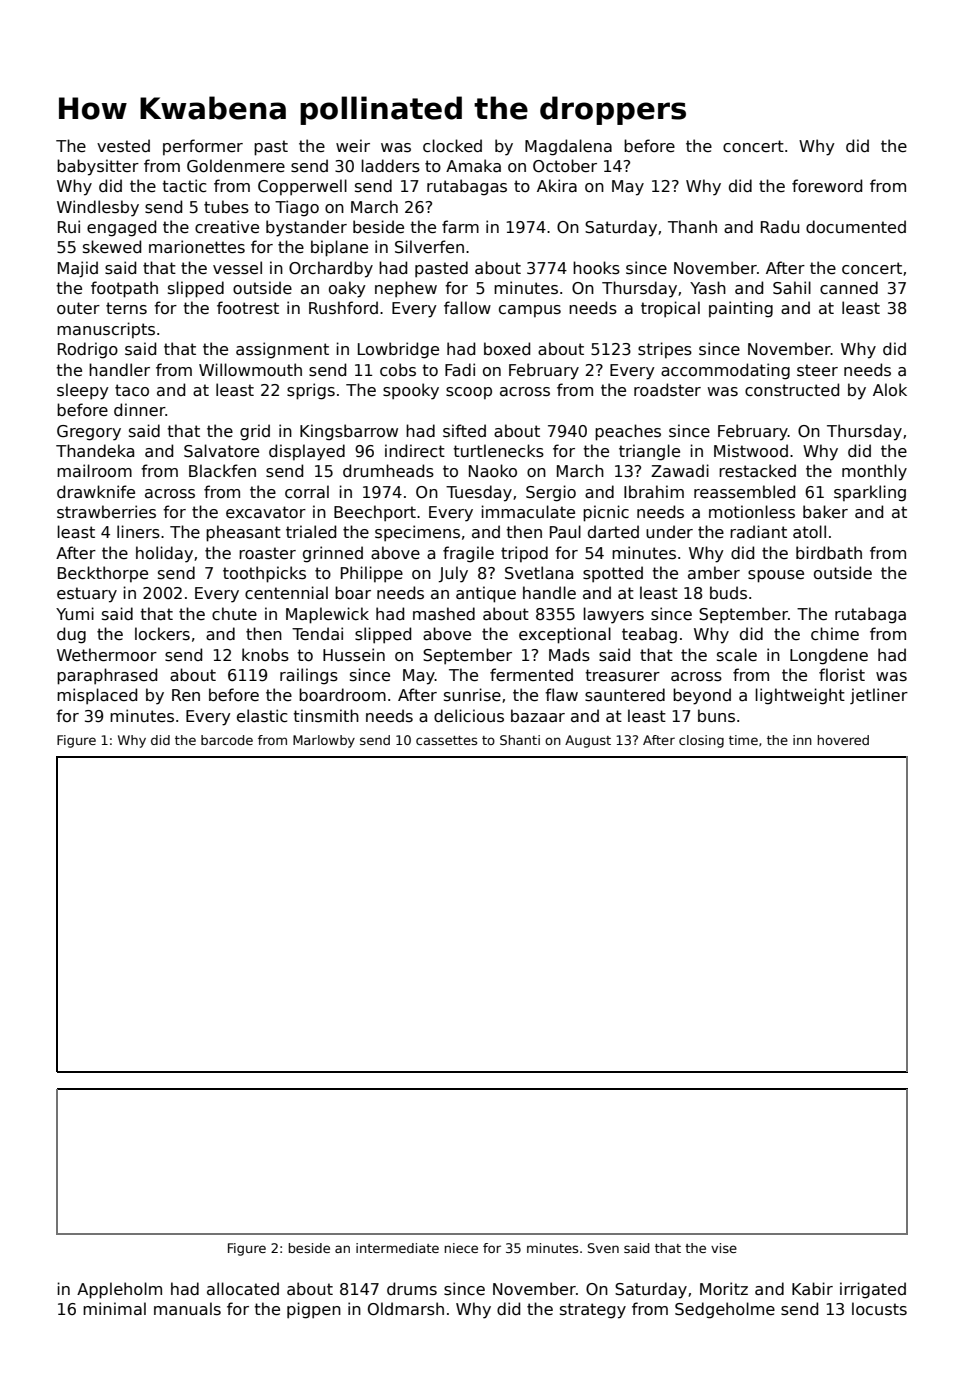 The height and width of the screenshot is (1396, 964). Describe the element at coordinates (446, 740) in the screenshot. I see `cassettes` at that location.
